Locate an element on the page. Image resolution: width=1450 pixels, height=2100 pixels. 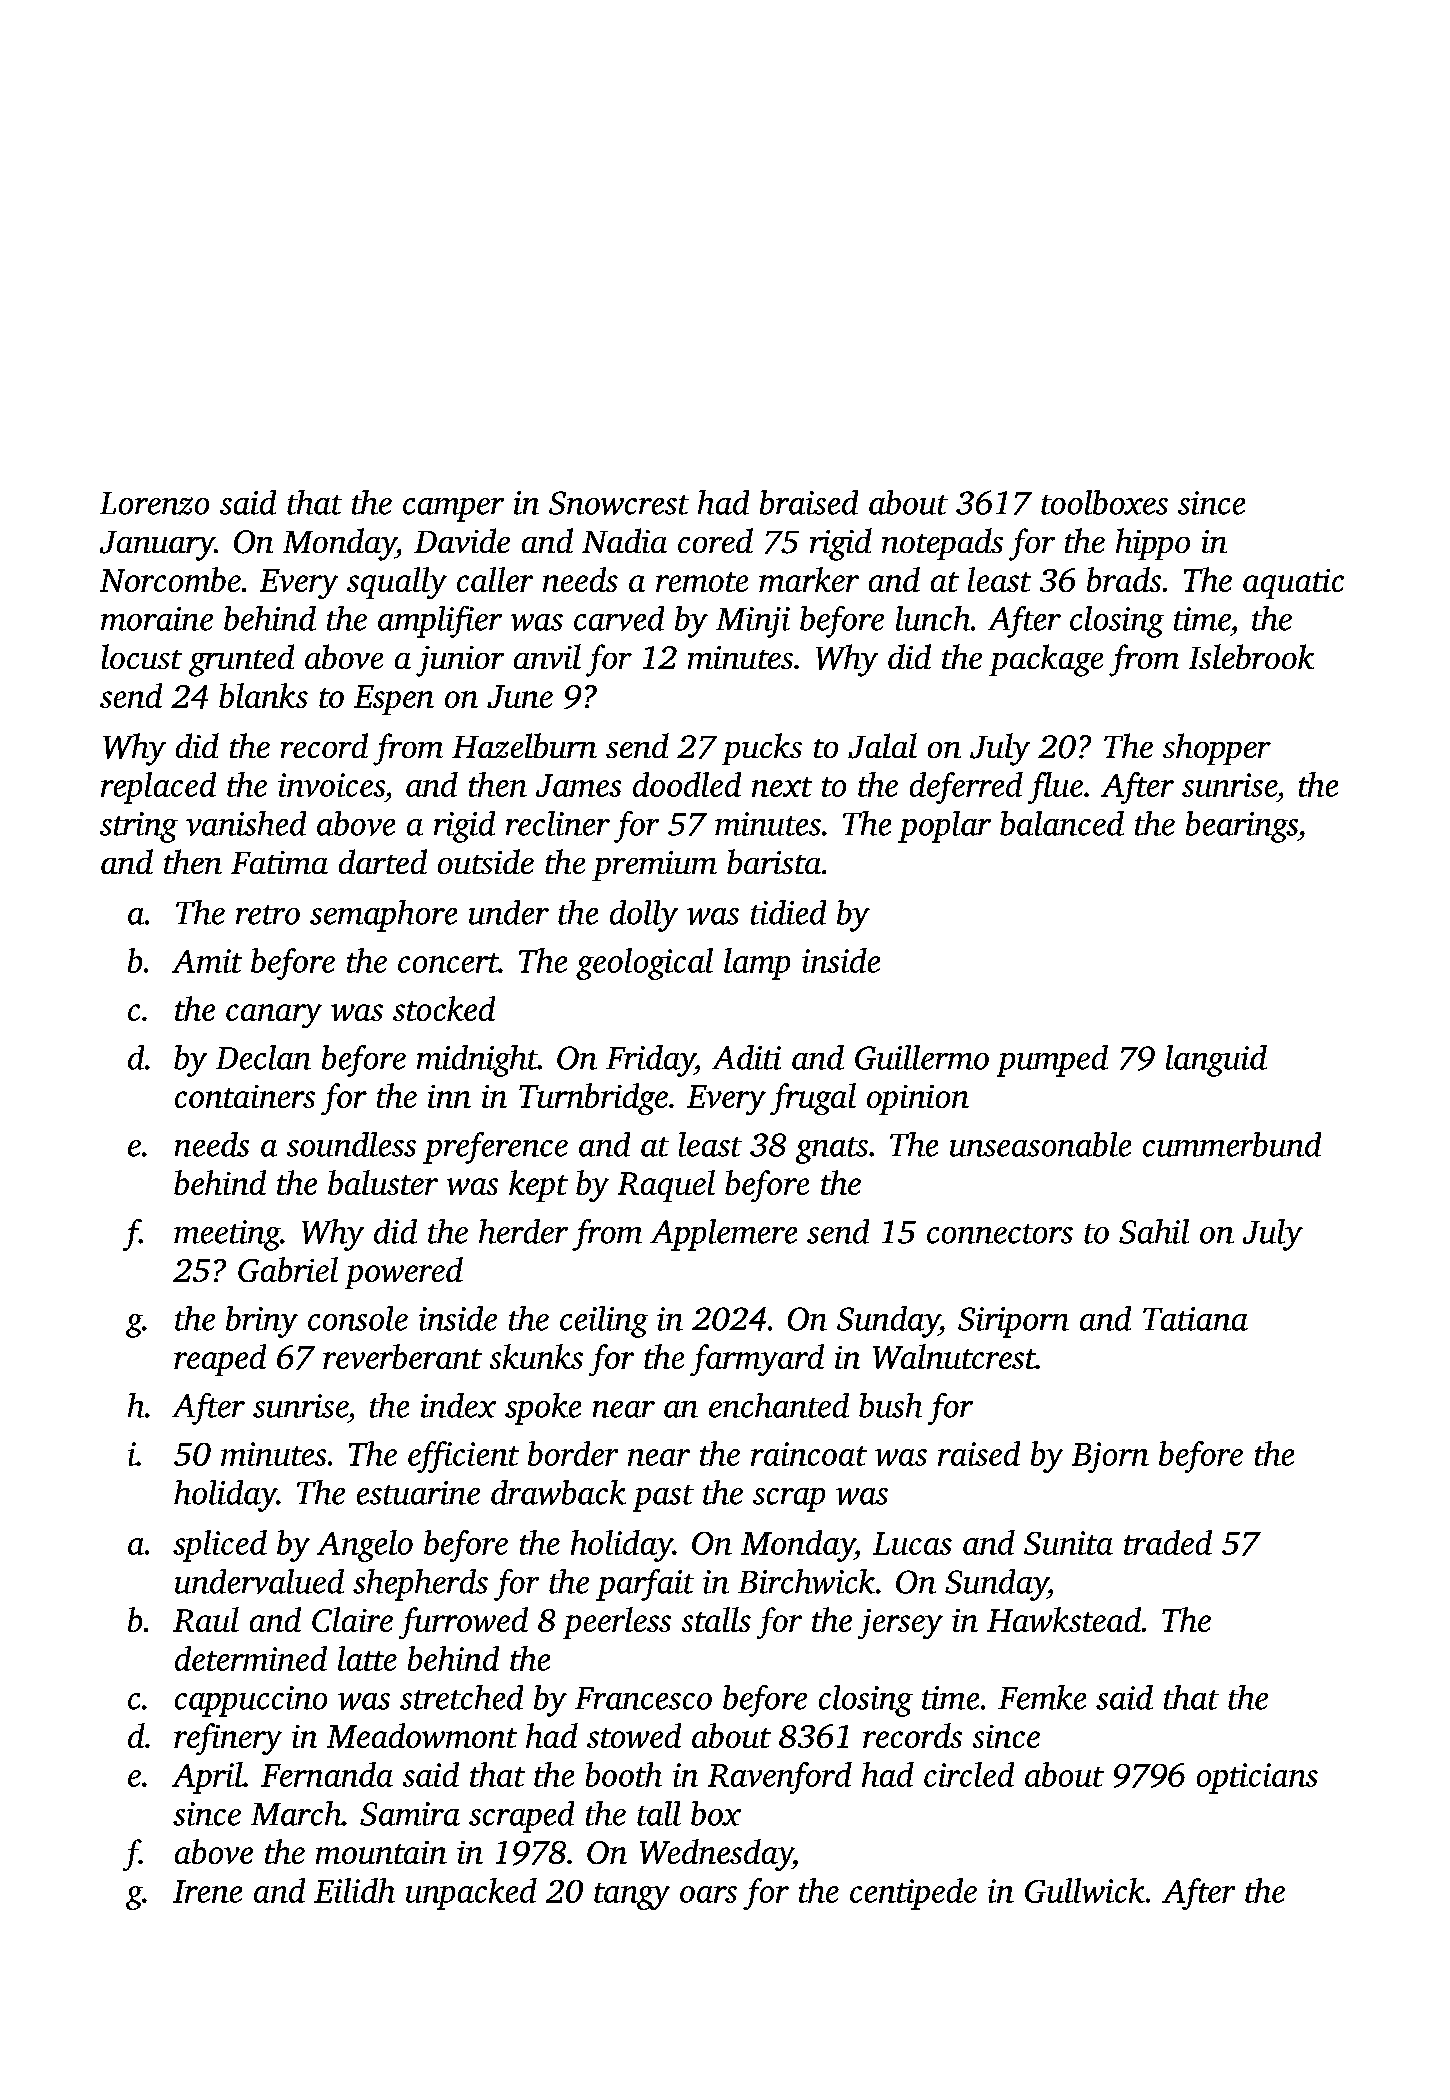
soundless is located at coordinates (351, 1144).
